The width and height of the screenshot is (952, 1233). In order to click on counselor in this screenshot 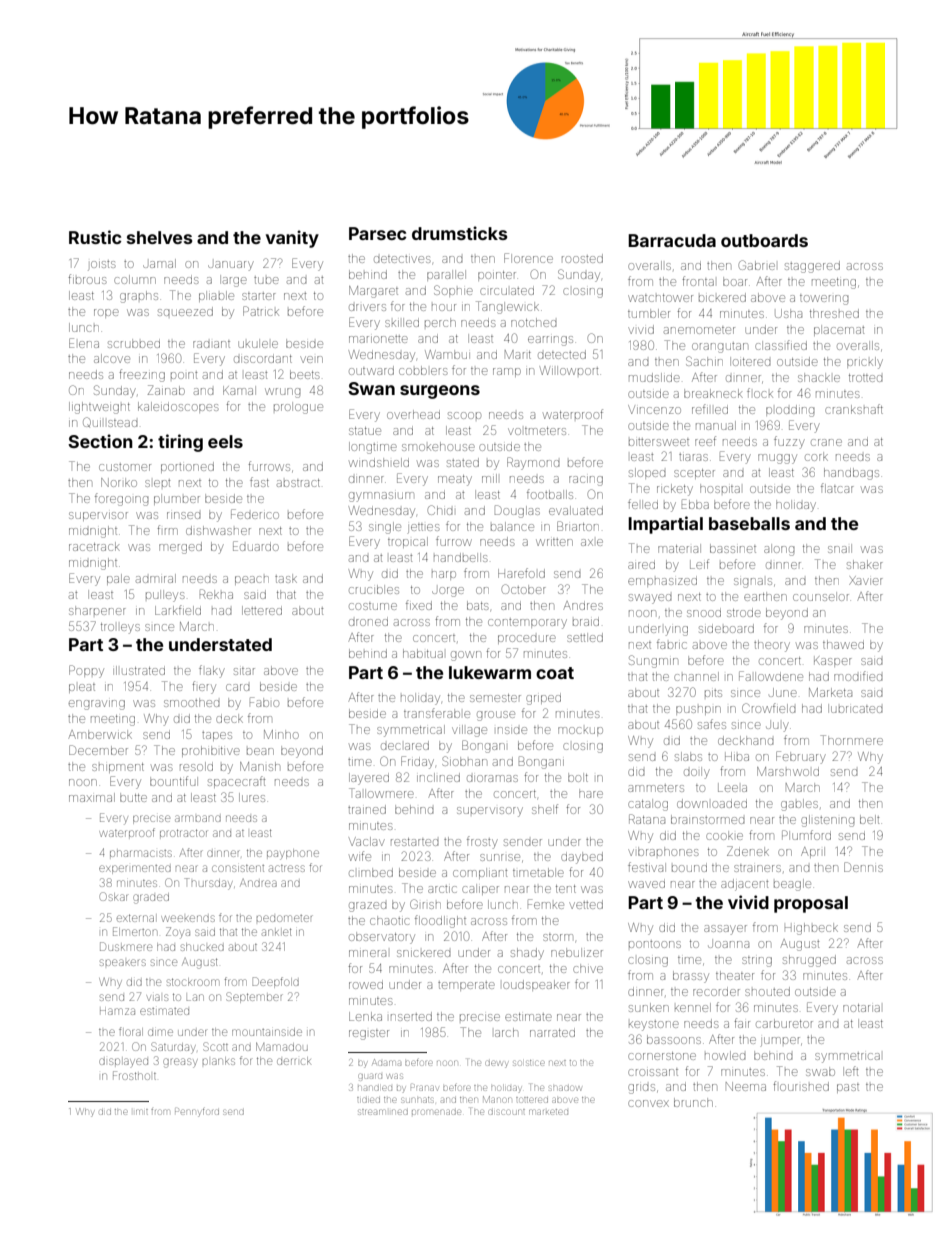, I will do `click(821, 596)`.
